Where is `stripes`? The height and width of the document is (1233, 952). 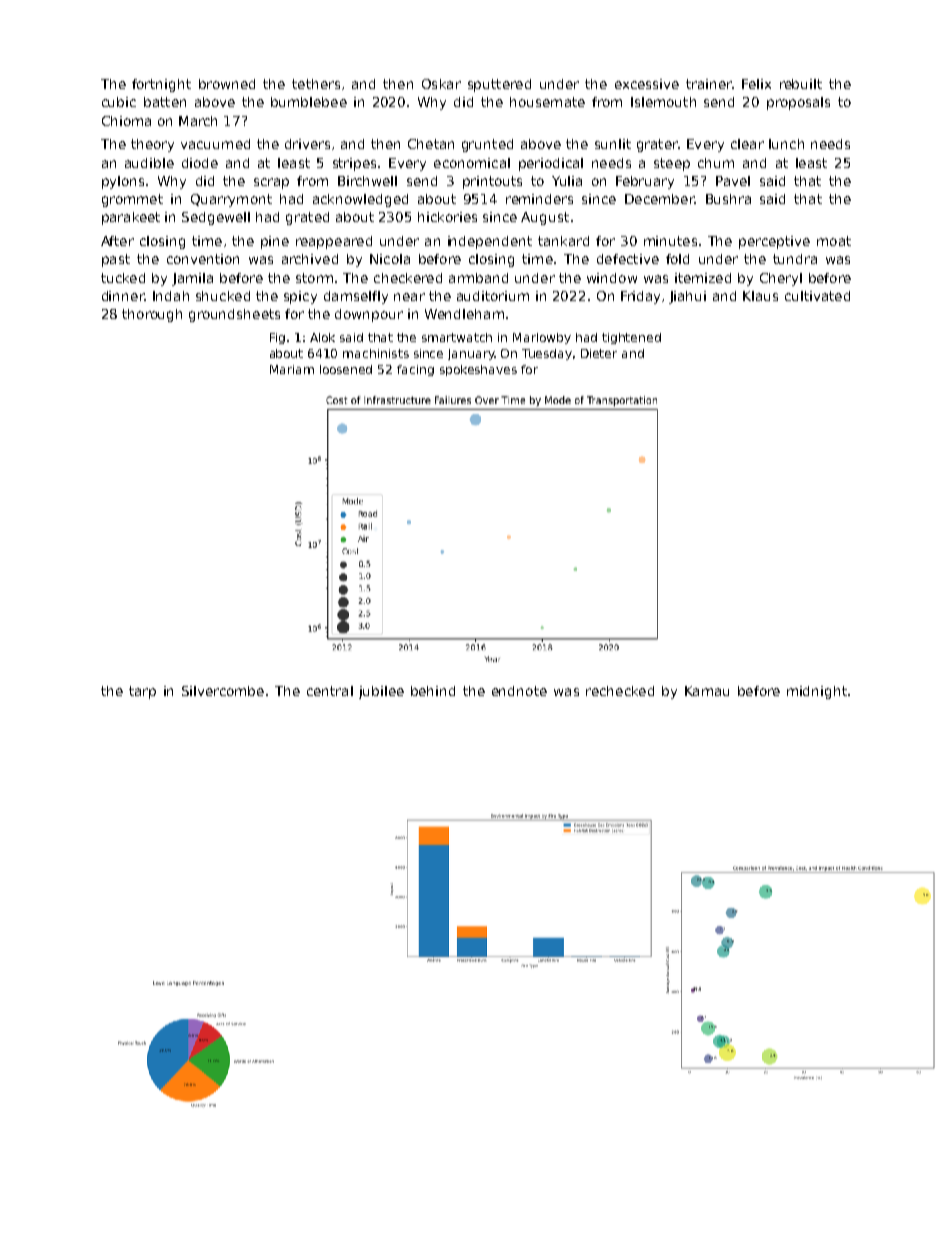
stripes is located at coordinates (354, 164).
